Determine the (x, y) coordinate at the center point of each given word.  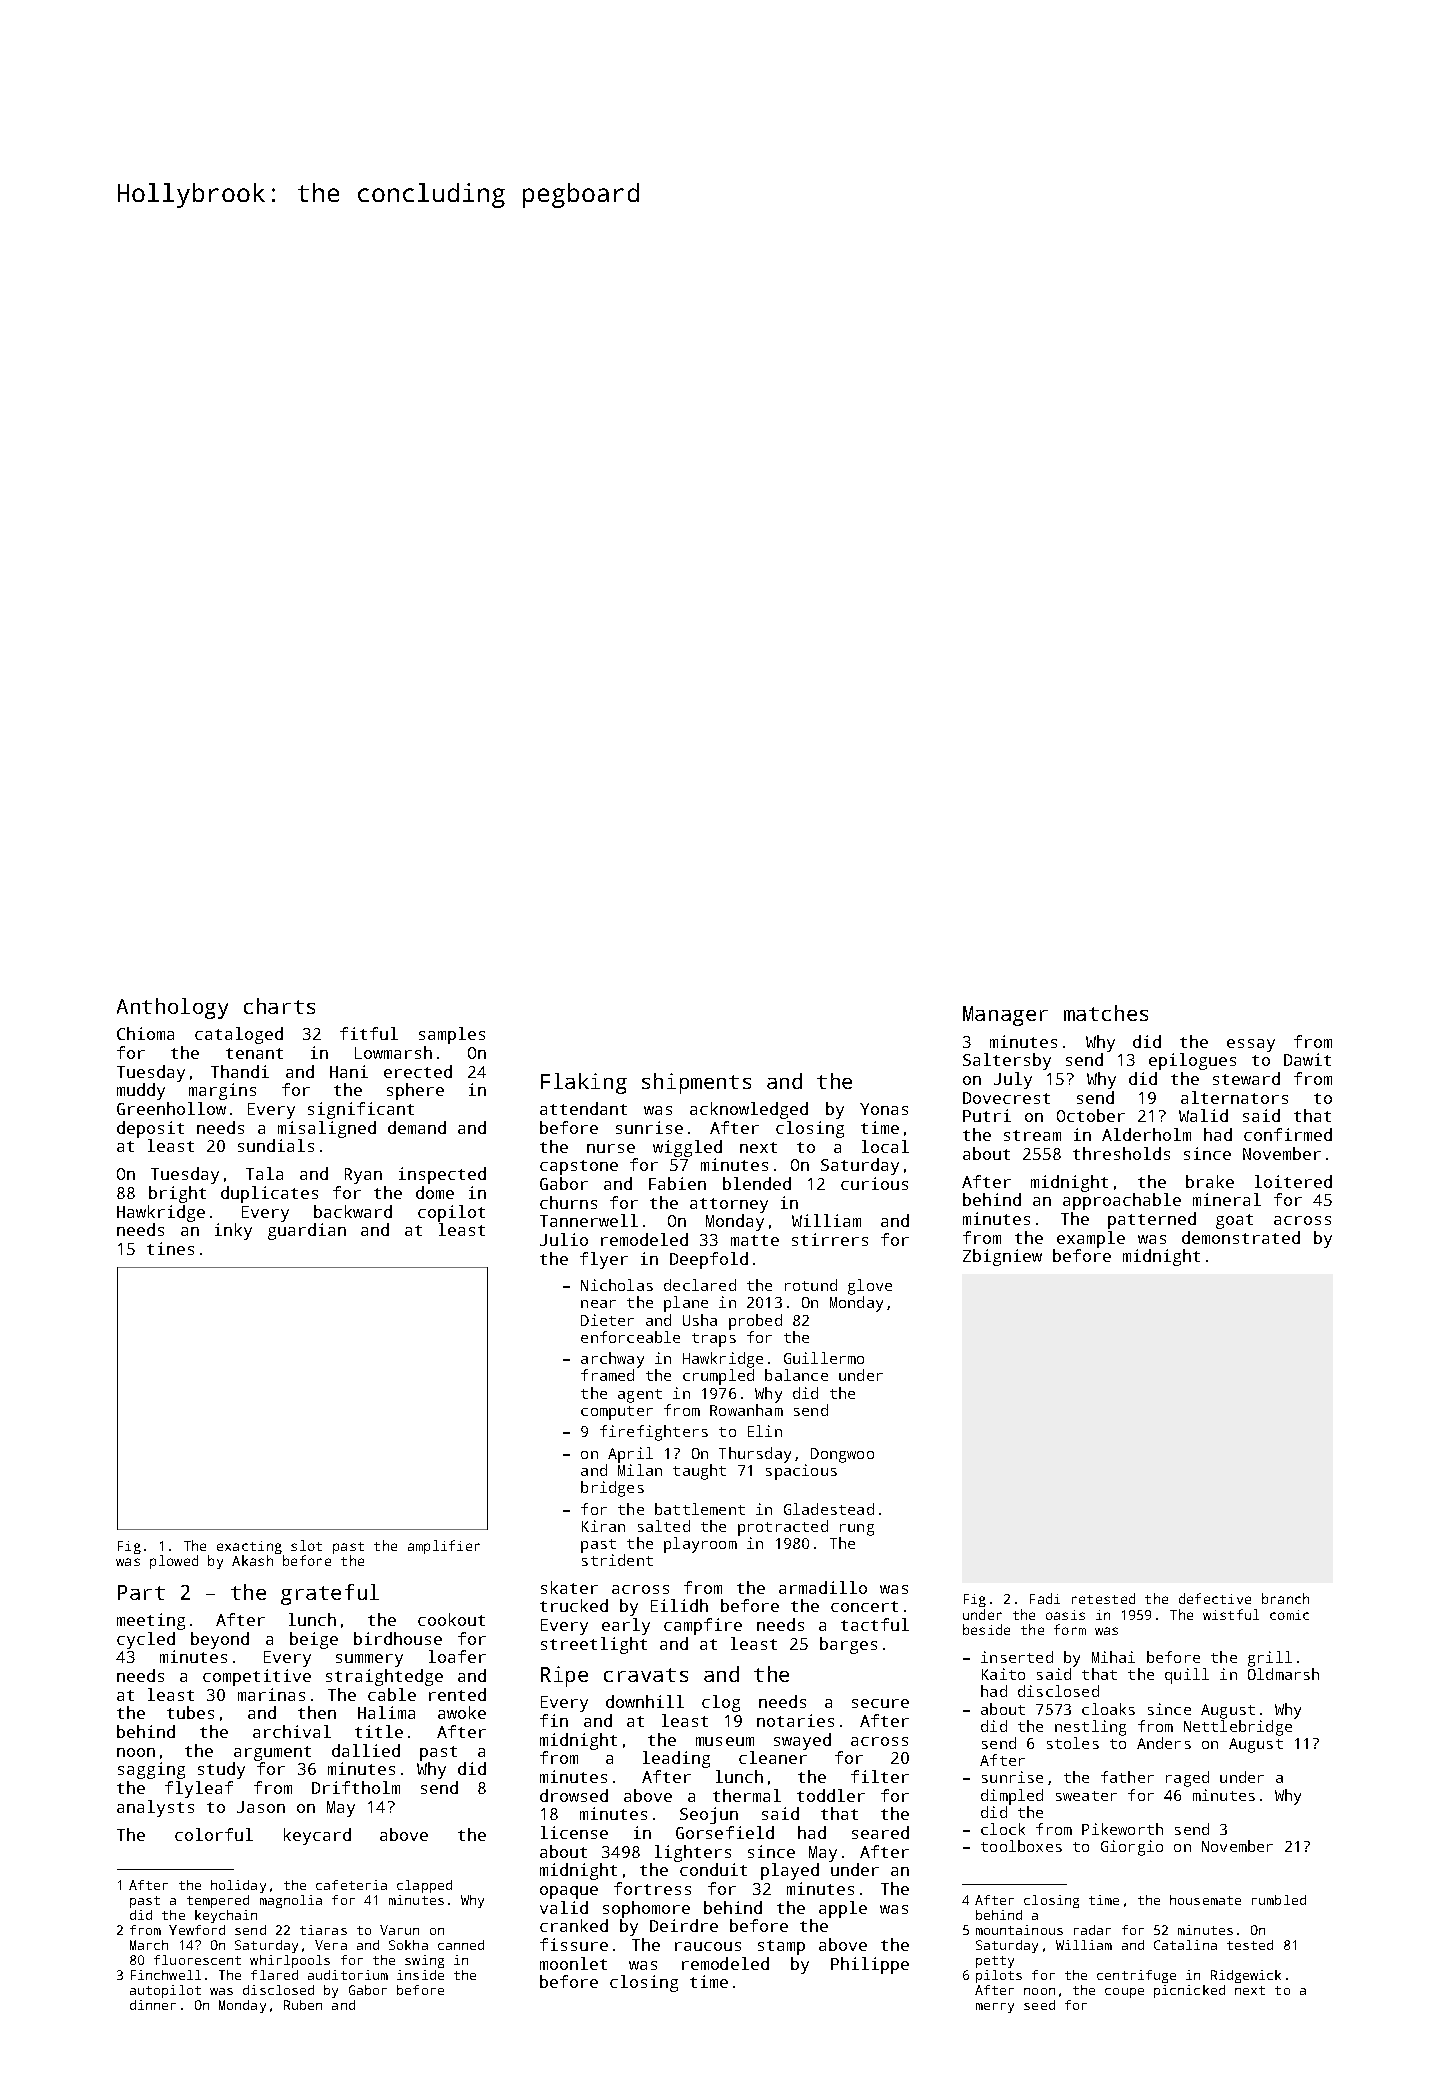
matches (1106, 1013)
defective (1215, 1598)
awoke (462, 1712)
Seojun (709, 1815)
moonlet (573, 1963)
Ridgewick (1246, 1976)
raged (1187, 1779)
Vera (331, 1945)
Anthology (172, 1008)
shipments (696, 1083)
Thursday (755, 1455)
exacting (249, 1547)
